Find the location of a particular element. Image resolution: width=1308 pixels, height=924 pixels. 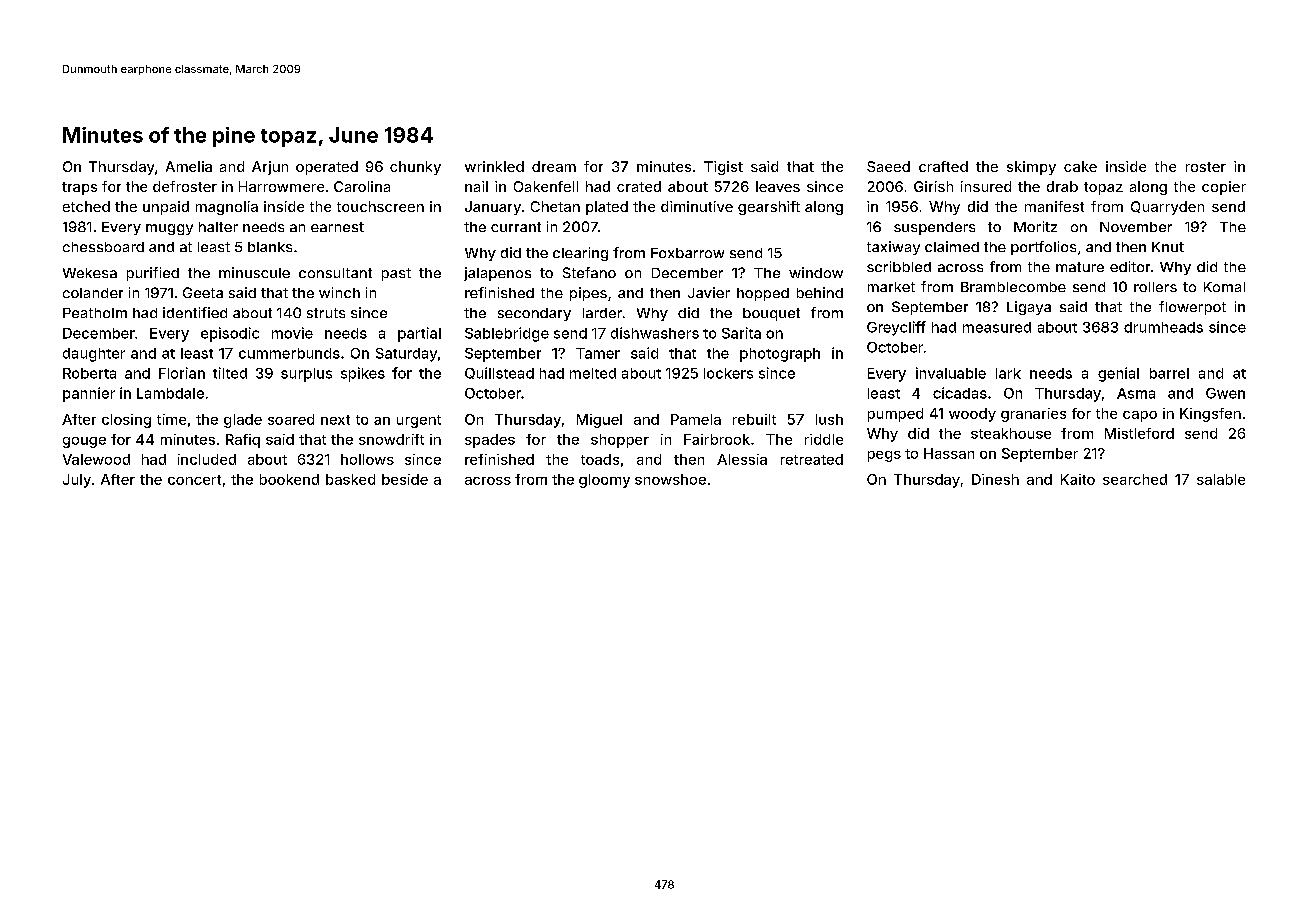

editor is located at coordinates (1130, 266).
